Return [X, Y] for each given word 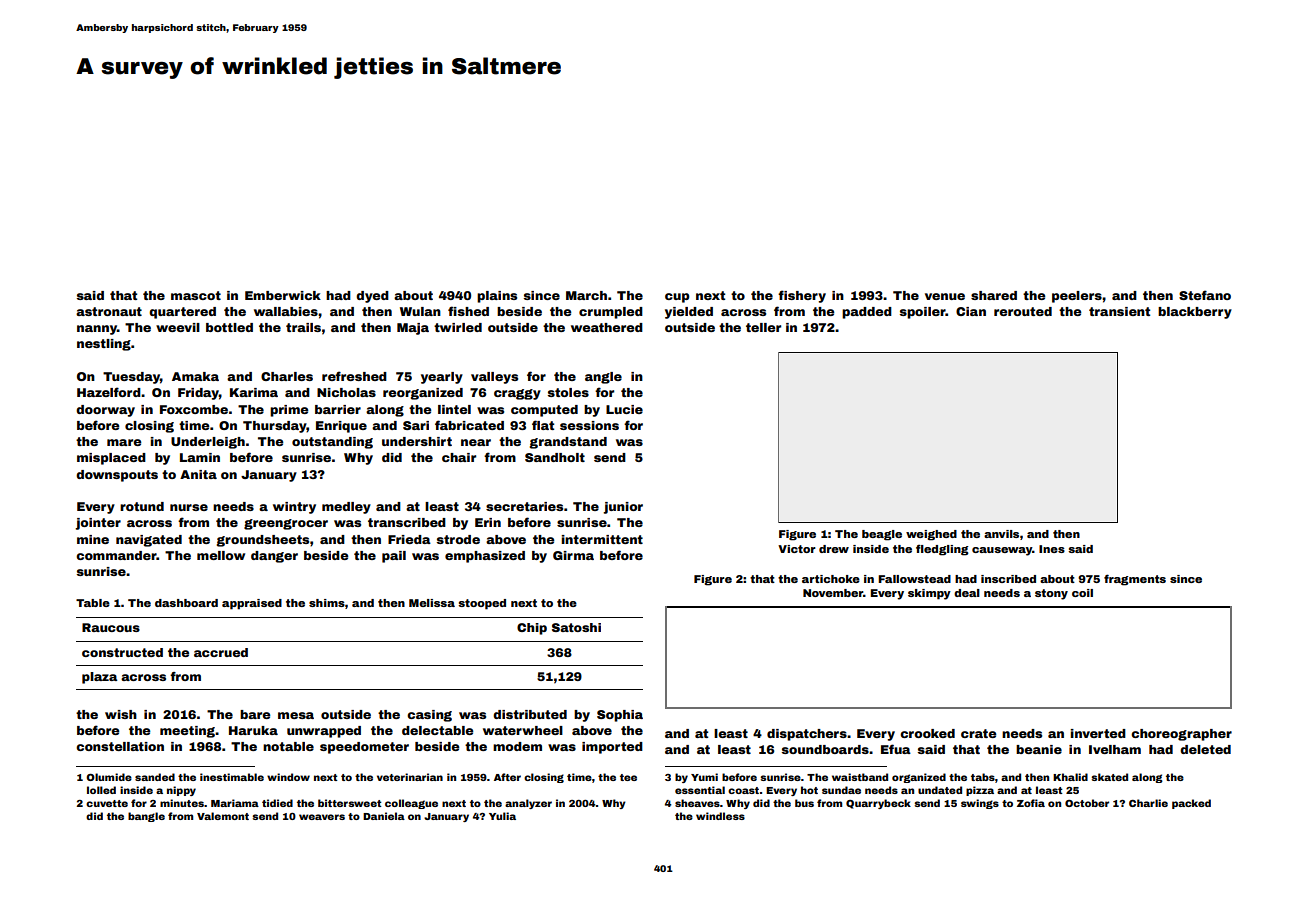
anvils [1001, 534]
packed [1191, 804]
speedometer [364, 748]
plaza [99, 678]
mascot [196, 295]
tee [628, 777]
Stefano [1205, 295]
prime [289, 411]
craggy [517, 394]
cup [677, 298]
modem [517, 746]
